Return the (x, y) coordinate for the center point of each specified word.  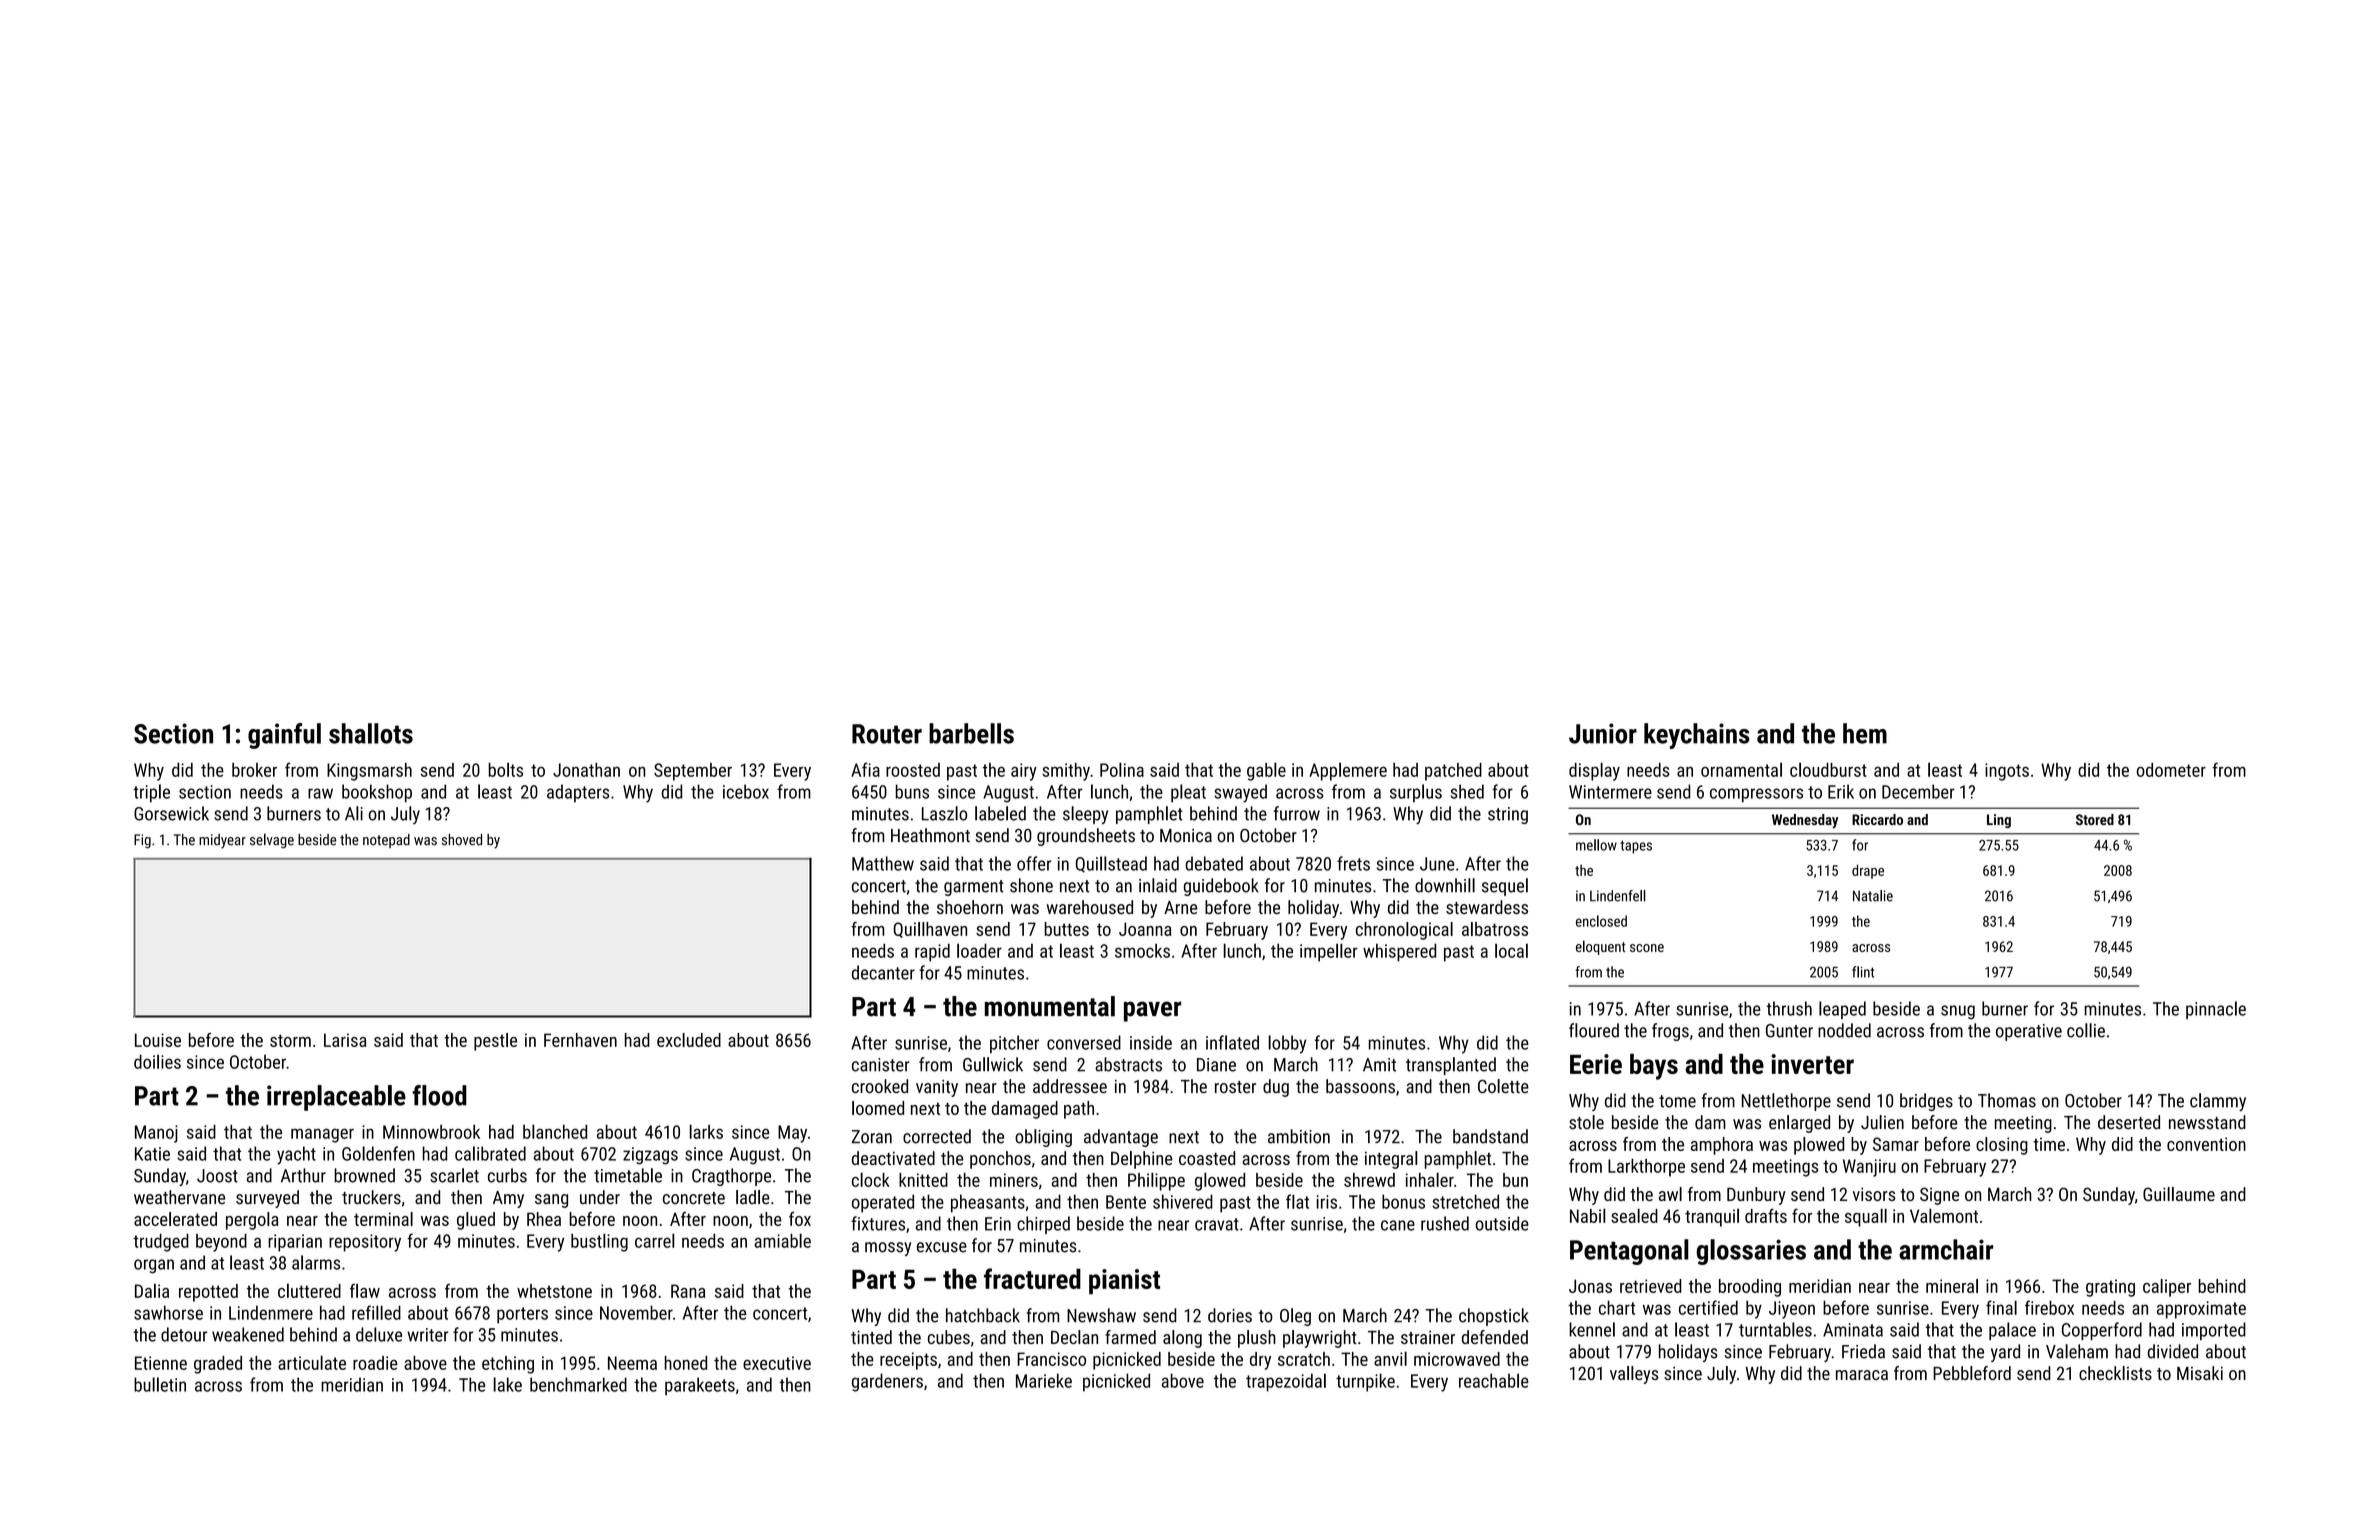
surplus (1416, 793)
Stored (2095, 819)
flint (1863, 972)
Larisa (345, 1040)
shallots (371, 733)
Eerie (1596, 1064)
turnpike (1365, 1382)
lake (507, 1384)
